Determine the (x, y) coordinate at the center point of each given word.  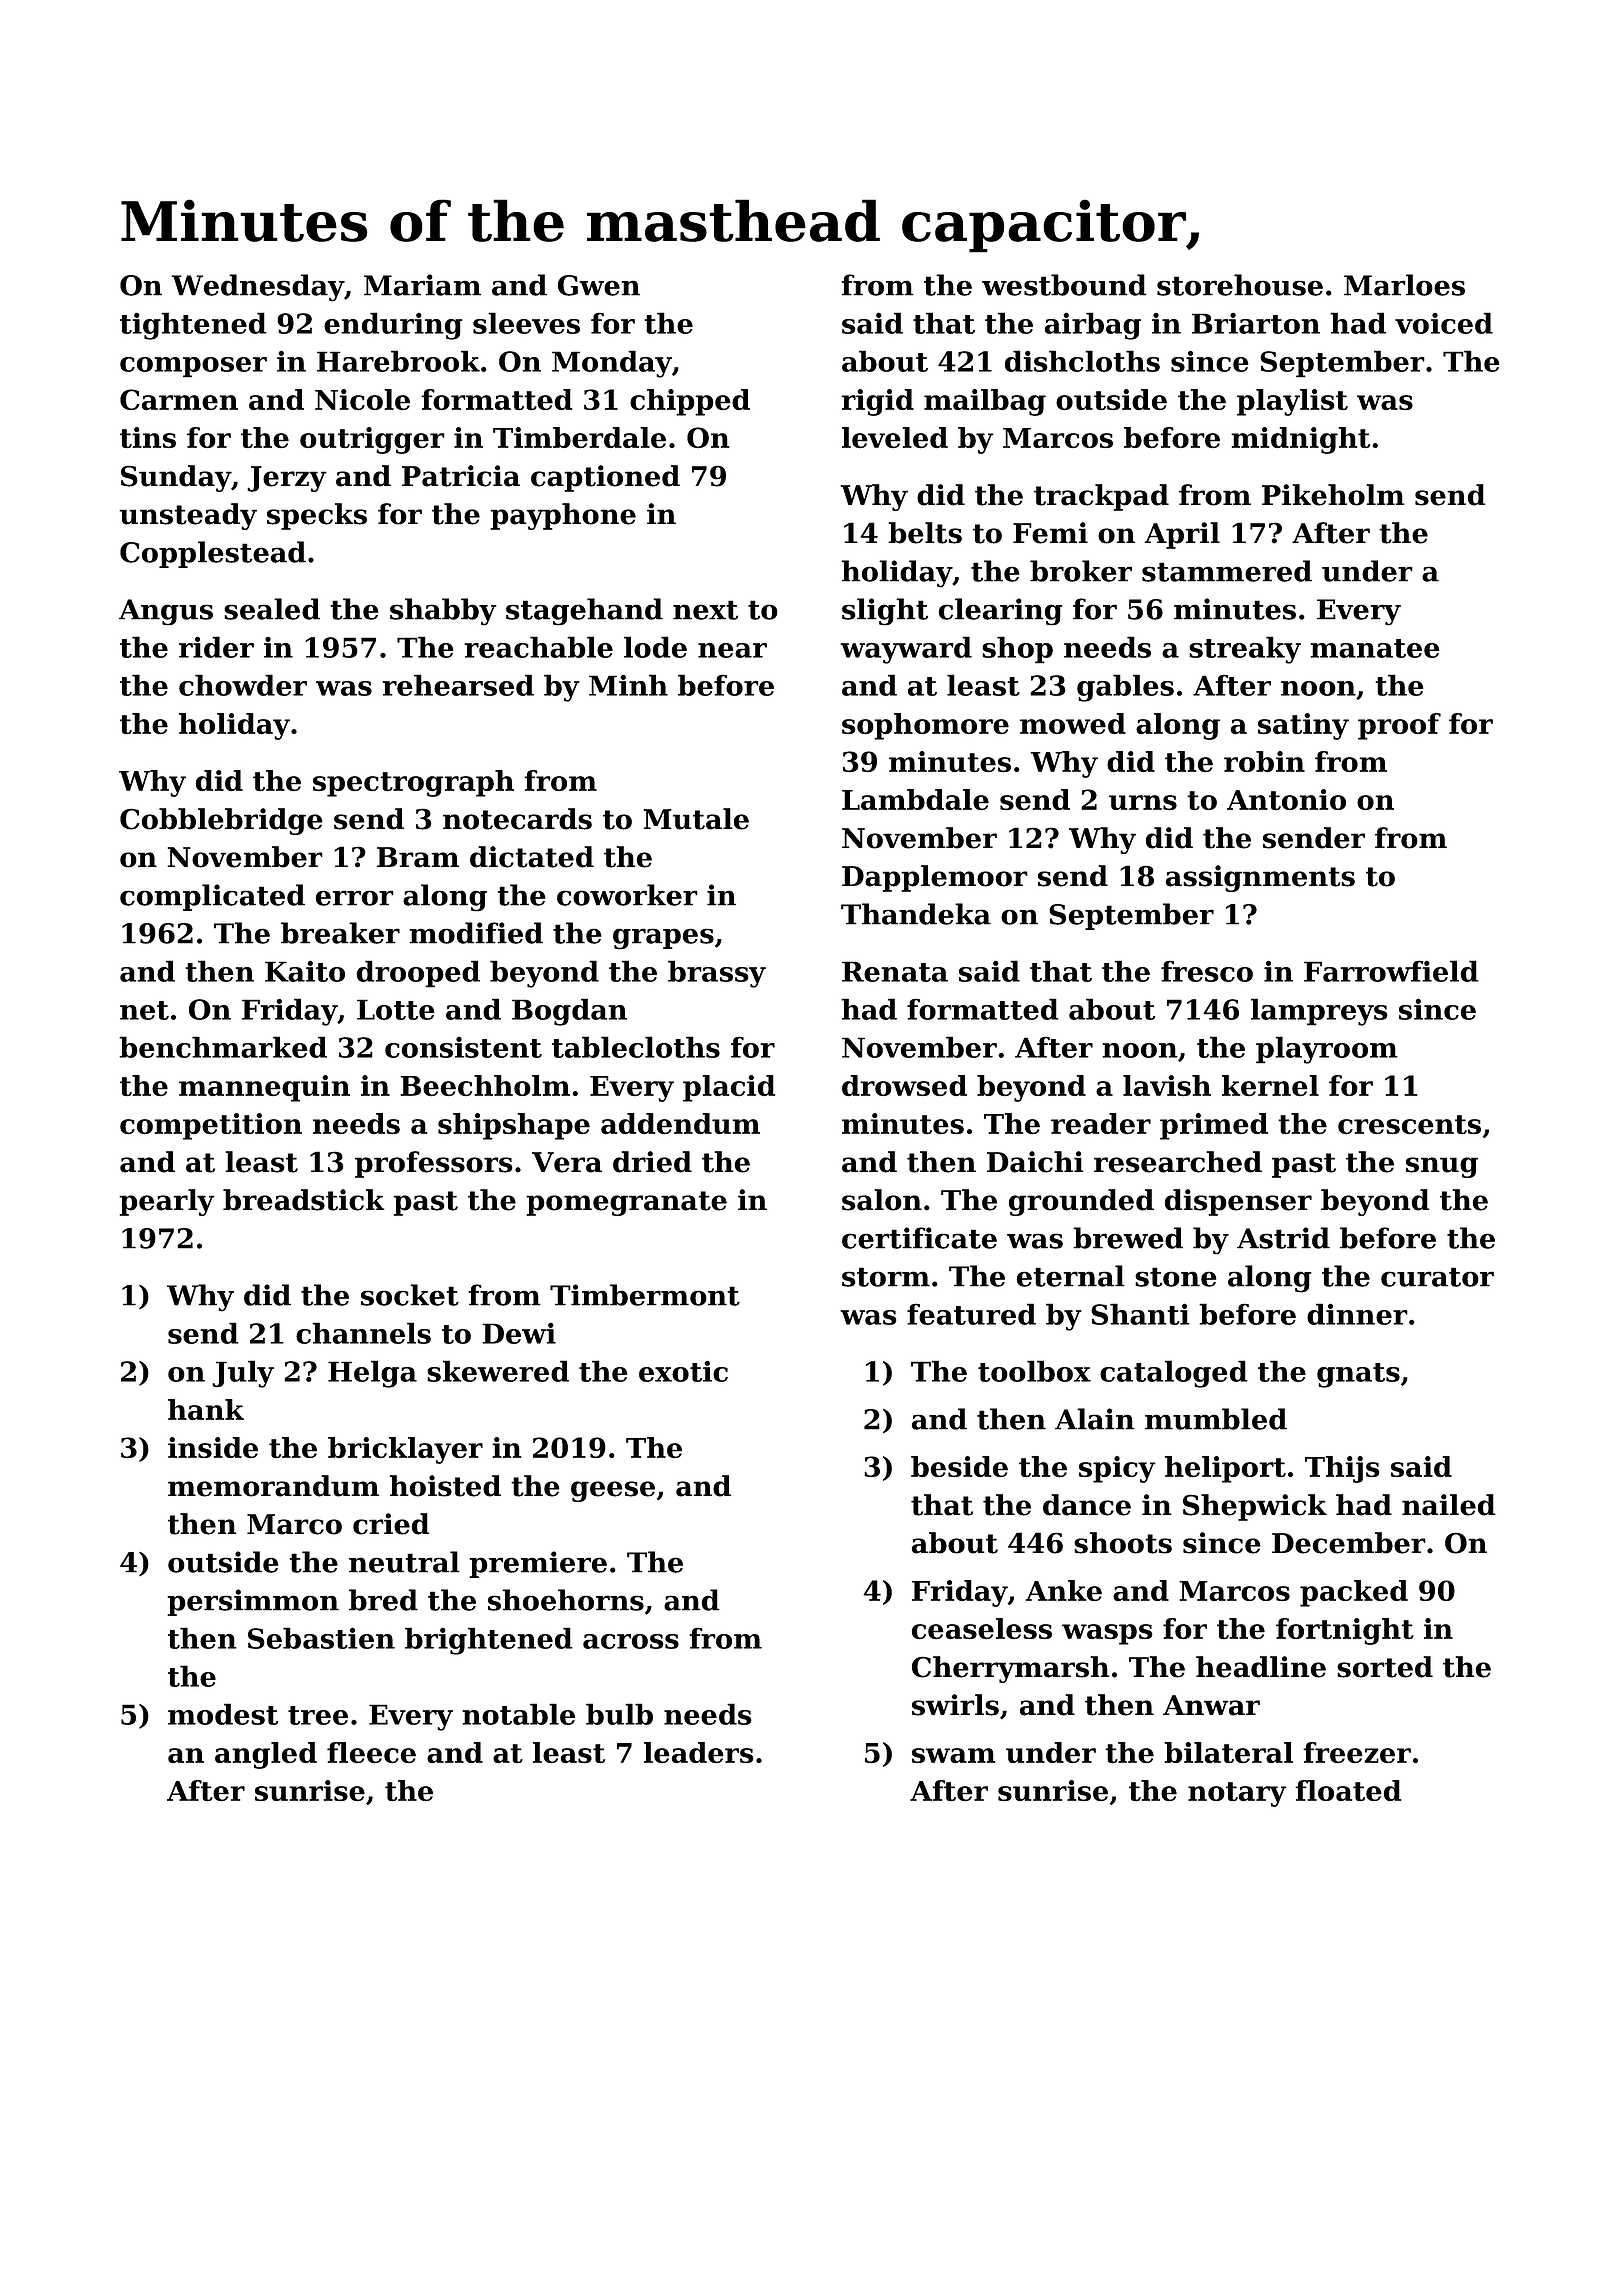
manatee (1374, 648)
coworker (627, 895)
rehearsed (458, 685)
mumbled (1216, 1419)
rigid (877, 402)
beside (959, 1466)
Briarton (1256, 323)
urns (1143, 802)
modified (476, 933)
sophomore (925, 726)
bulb (619, 1714)
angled (266, 1755)
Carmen (179, 399)
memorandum (273, 1486)
